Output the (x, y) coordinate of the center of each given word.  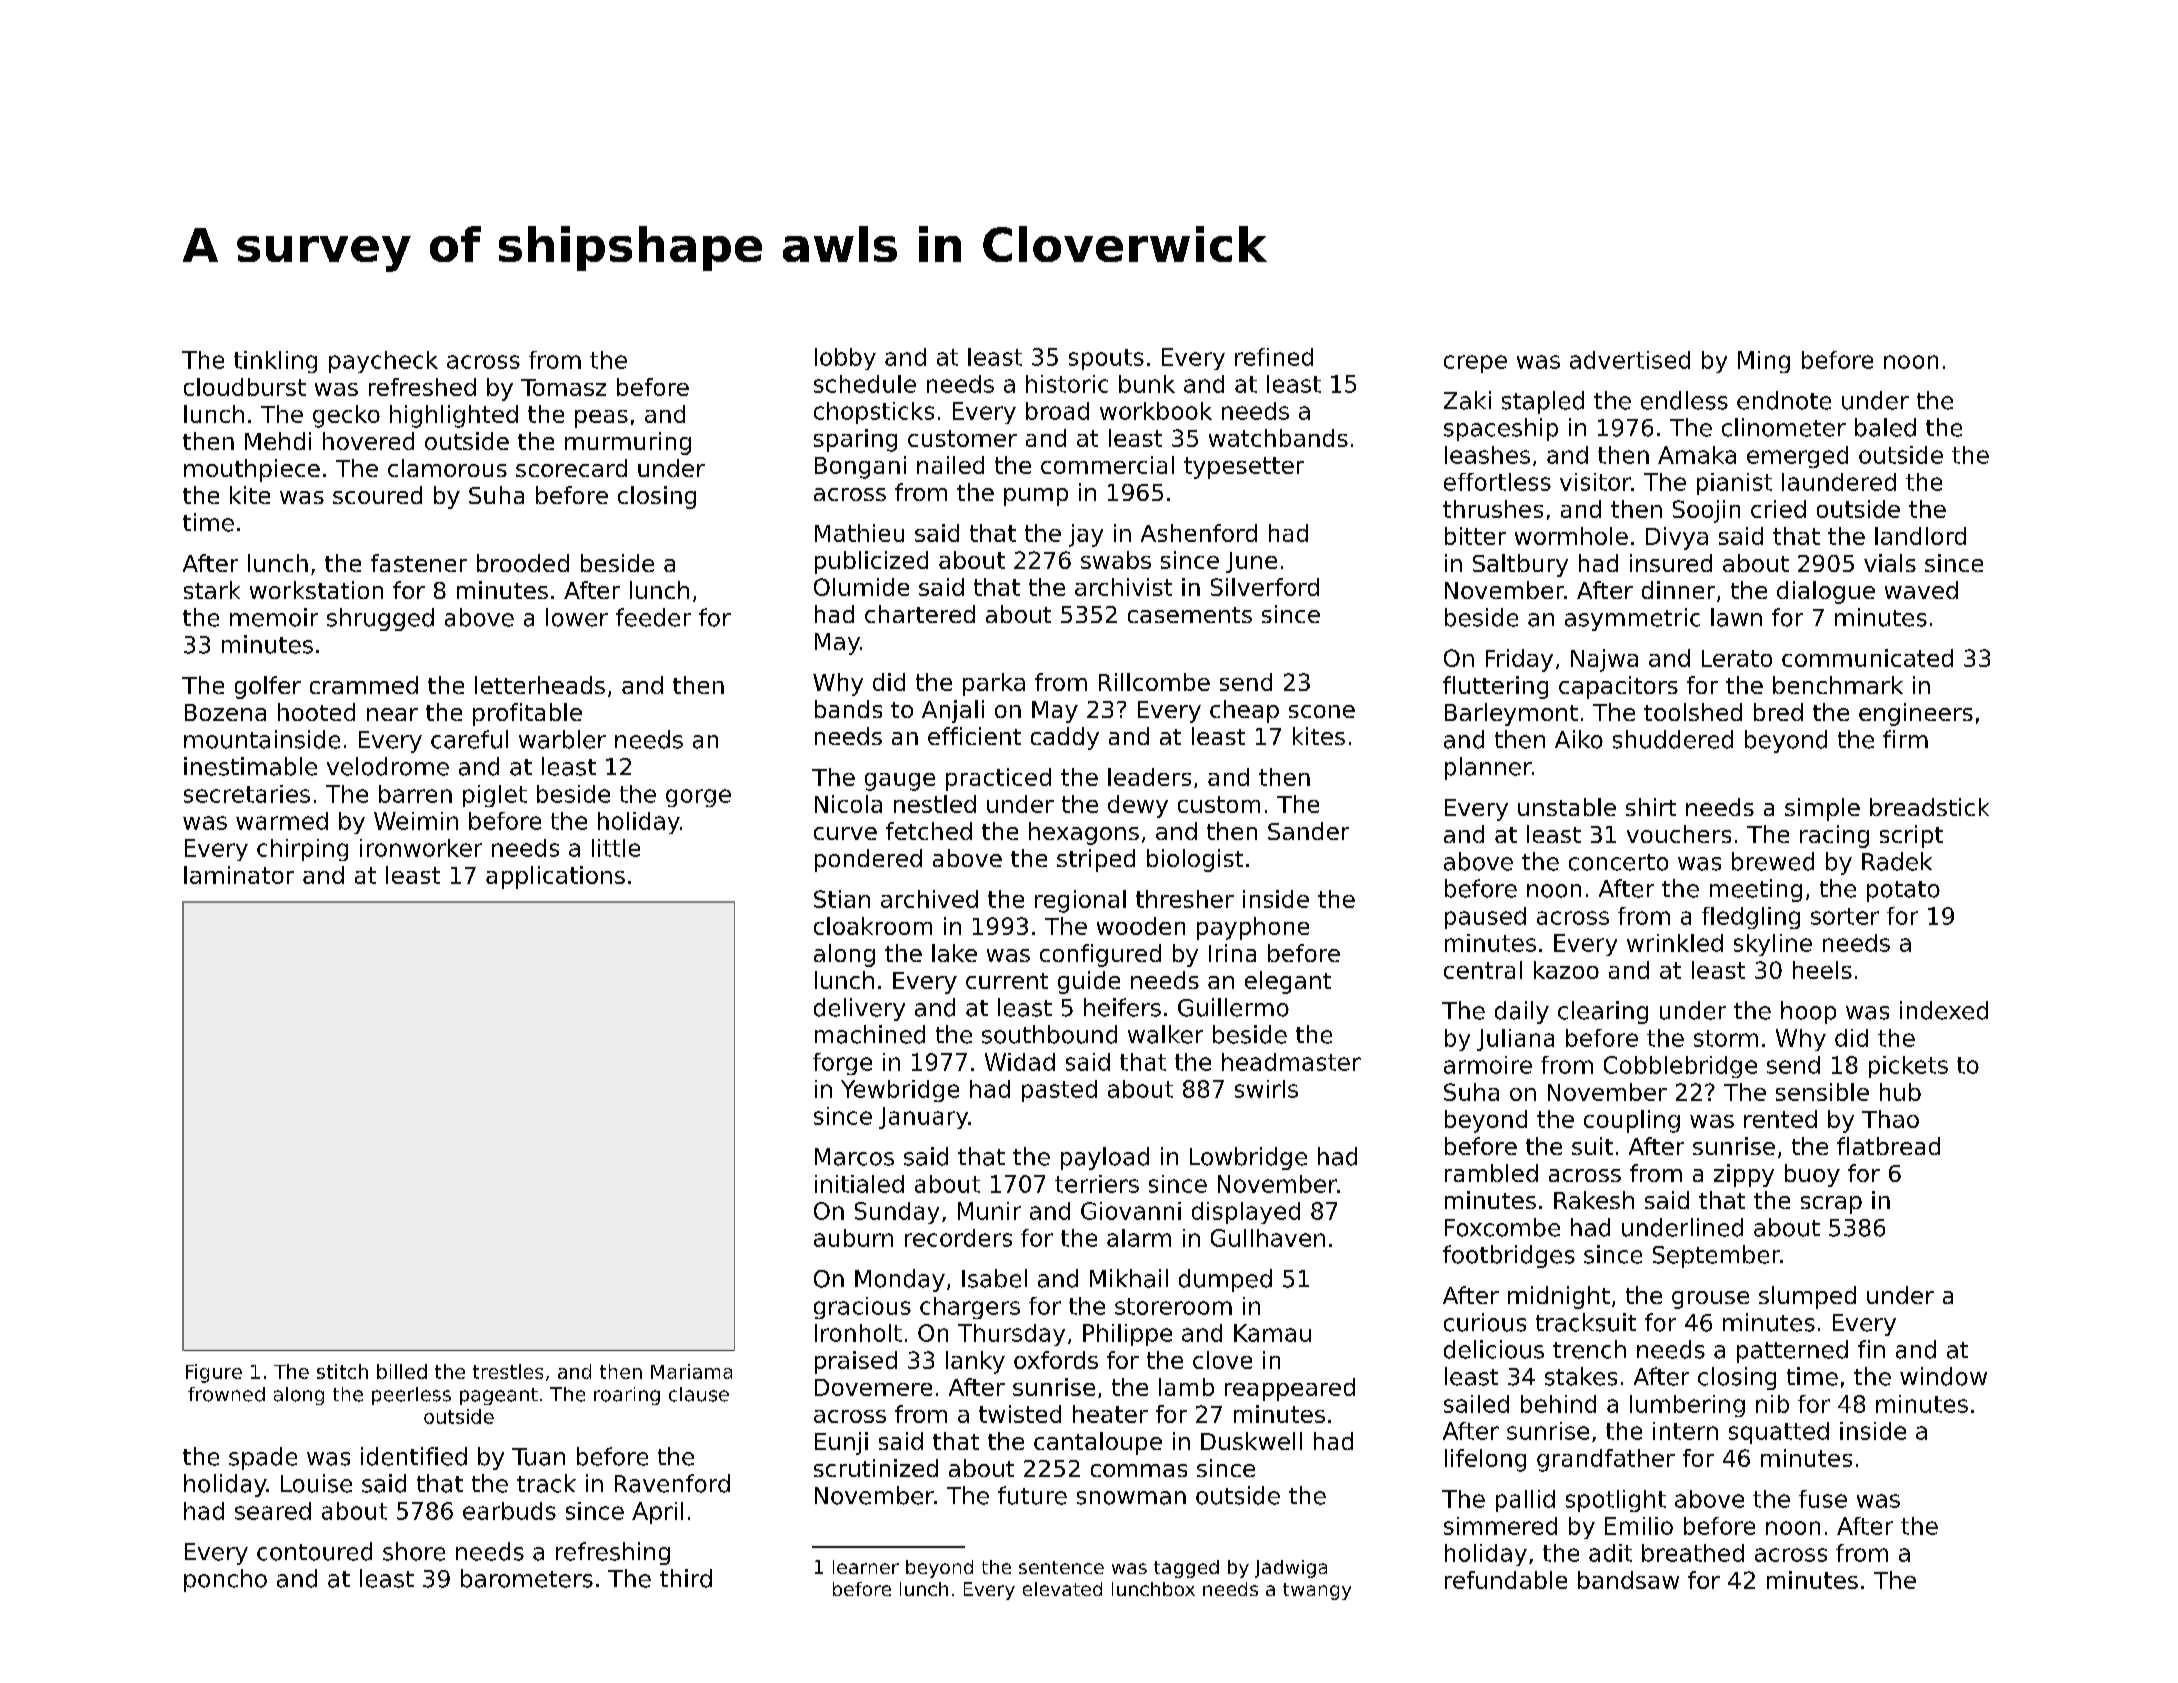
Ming (1764, 362)
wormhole (1571, 536)
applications (555, 877)
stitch (342, 1371)
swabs (1116, 560)
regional (1080, 901)
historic (1067, 384)
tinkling (275, 362)
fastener (419, 563)
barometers (527, 1578)
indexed (1944, 1010)
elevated (1062, 1589)
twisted (1020, 1414)
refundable (1506, 1580)
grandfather (1606, 1460)
